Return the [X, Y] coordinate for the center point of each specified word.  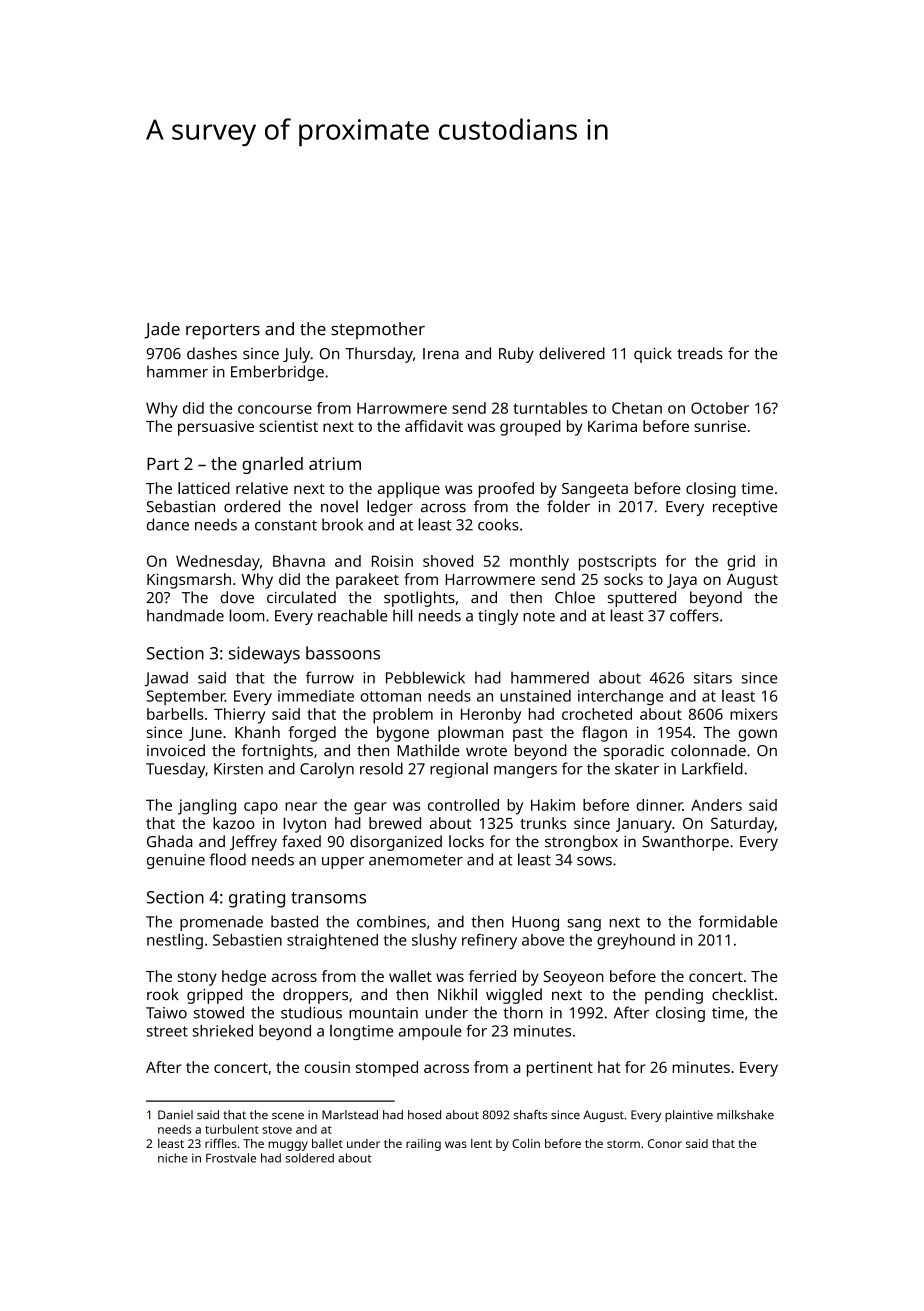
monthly [539, 563]
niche [173, 1158]
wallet [410, 976]
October [720, 408]
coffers [694, 615]
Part [163, 463]
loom [246, 615]
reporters [223, 331]
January [644, 825]
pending [674, 996]
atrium [335, 463]
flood [228, 859]
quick [653, 355]
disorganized [396, 843]
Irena [441, 354]
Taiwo [166, 1013]
